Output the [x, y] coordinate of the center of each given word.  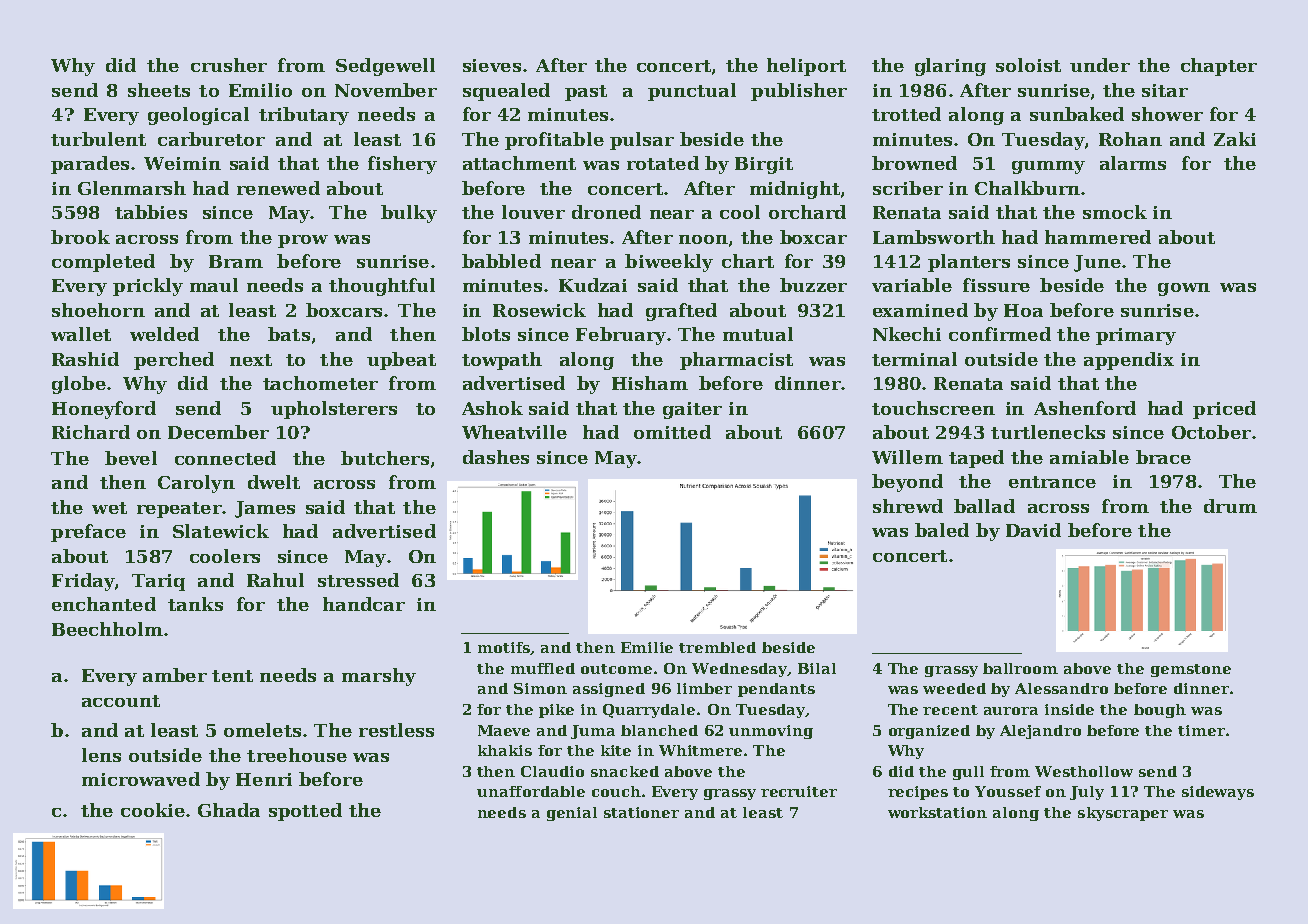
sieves [492, 65]
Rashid [85, 359]
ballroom [1020, 668]
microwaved [141, 779]
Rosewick [539, 310]
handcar [364, 604]
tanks [195, 604]
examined [920, 310]
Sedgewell [385, 67]
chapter [1219, 67]
